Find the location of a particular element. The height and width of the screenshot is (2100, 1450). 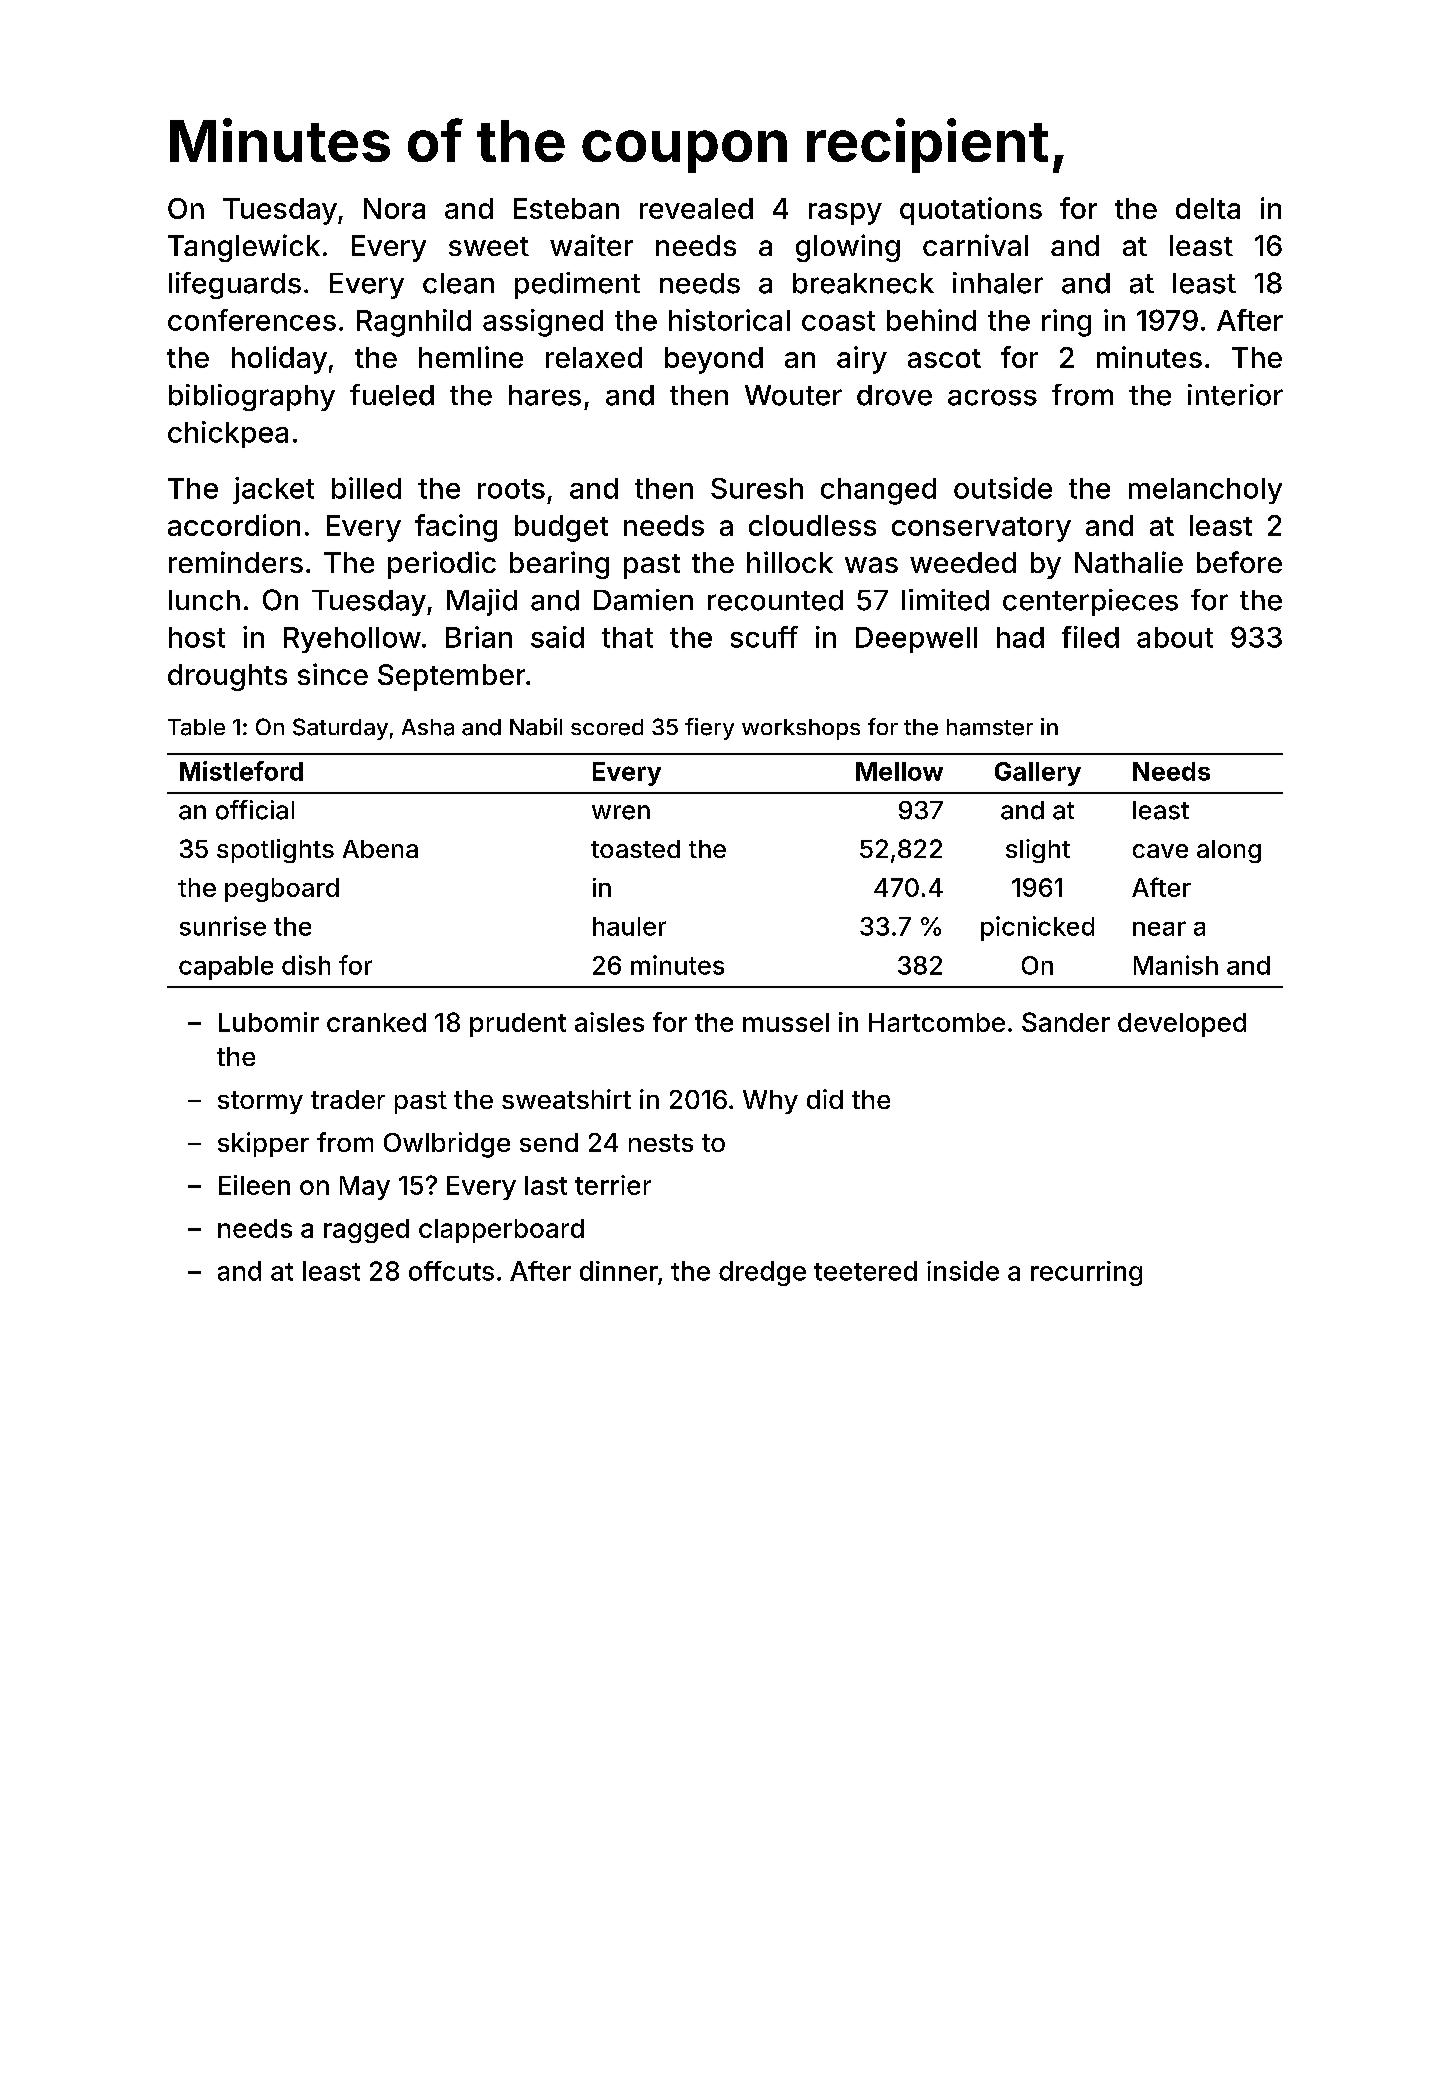

Mellow is located at coordinates (899, 771).
